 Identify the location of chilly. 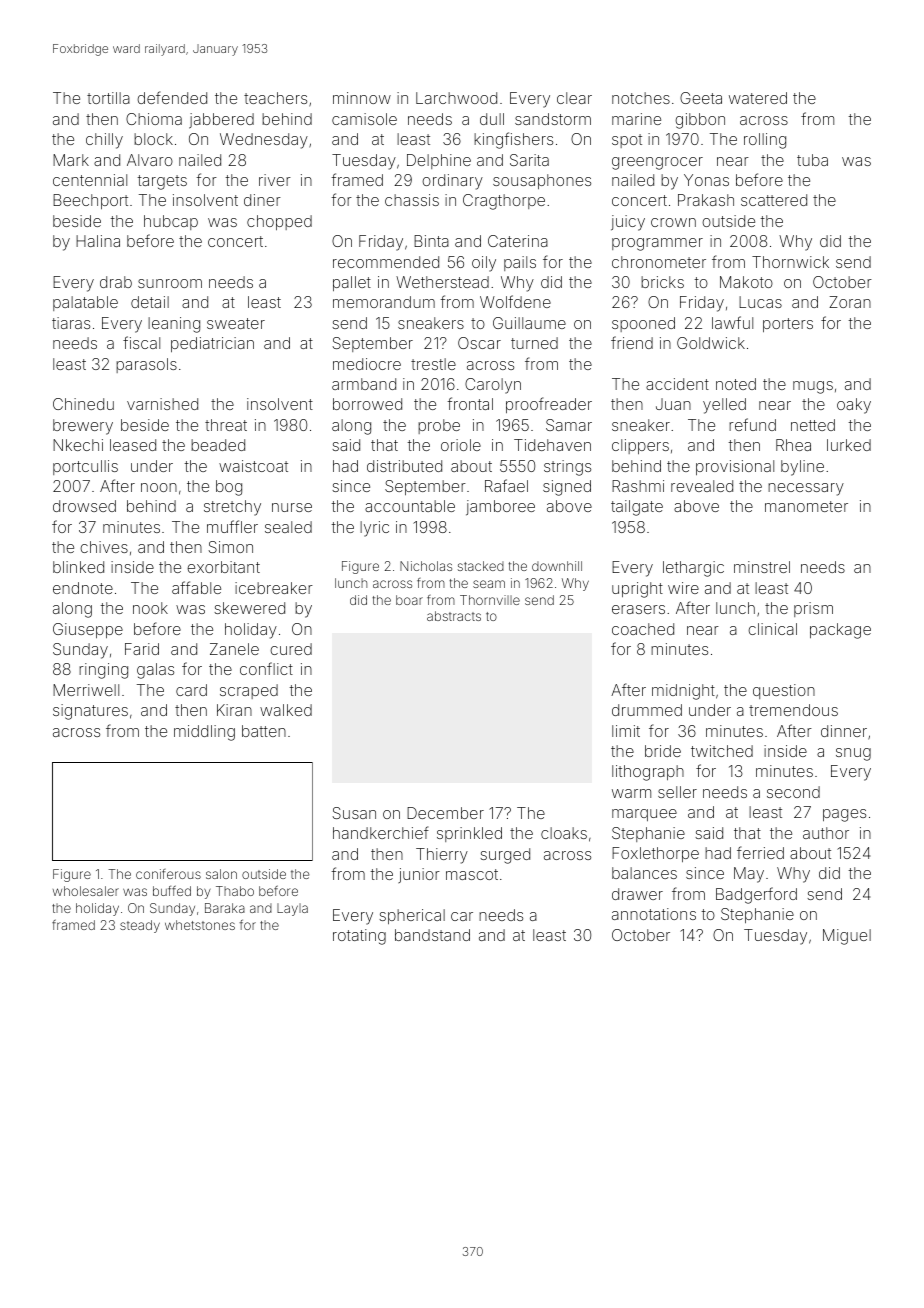
(104, 141).
